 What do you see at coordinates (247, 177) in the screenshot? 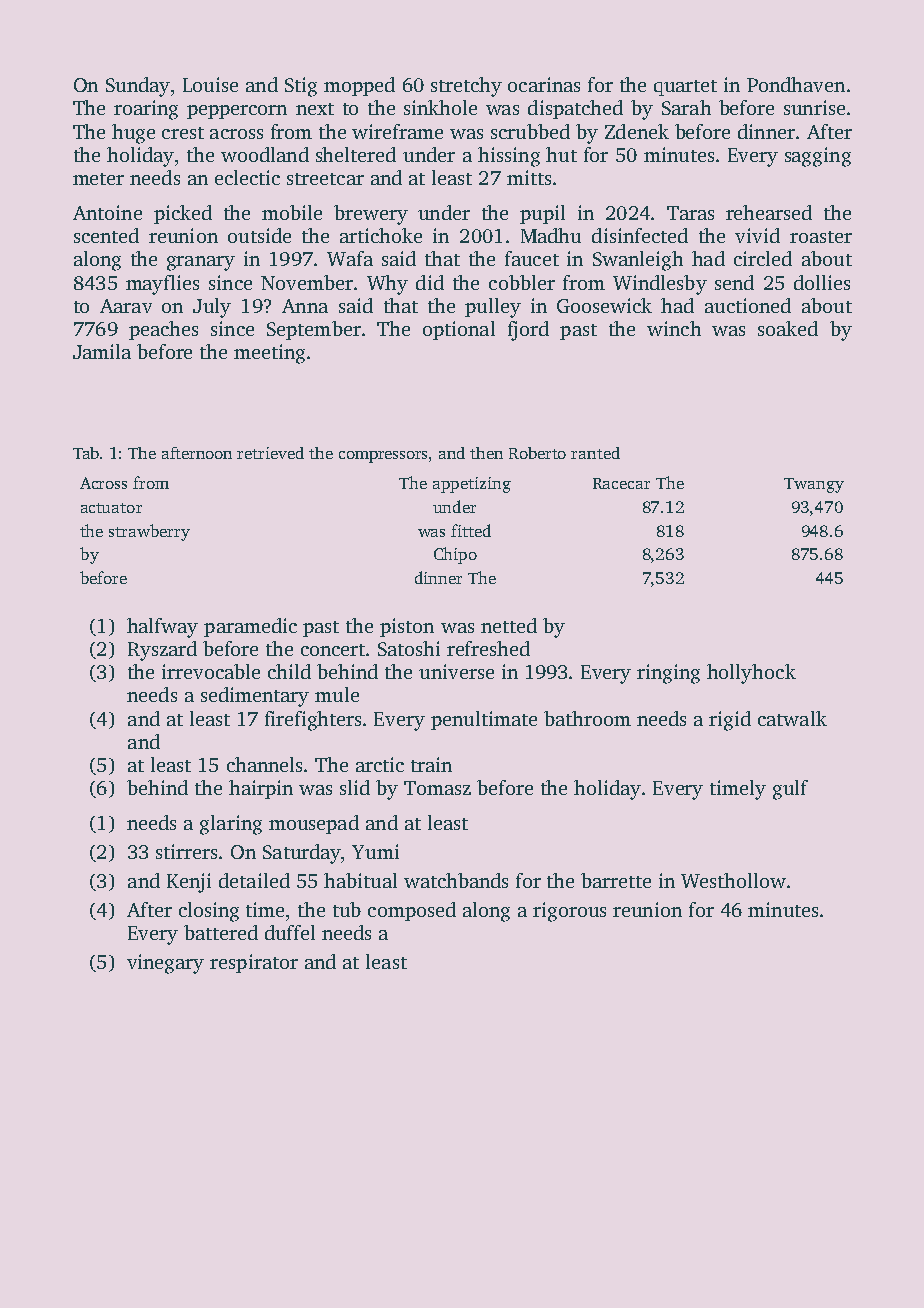
I see `eclectic` at bounding box center [247, 177].
